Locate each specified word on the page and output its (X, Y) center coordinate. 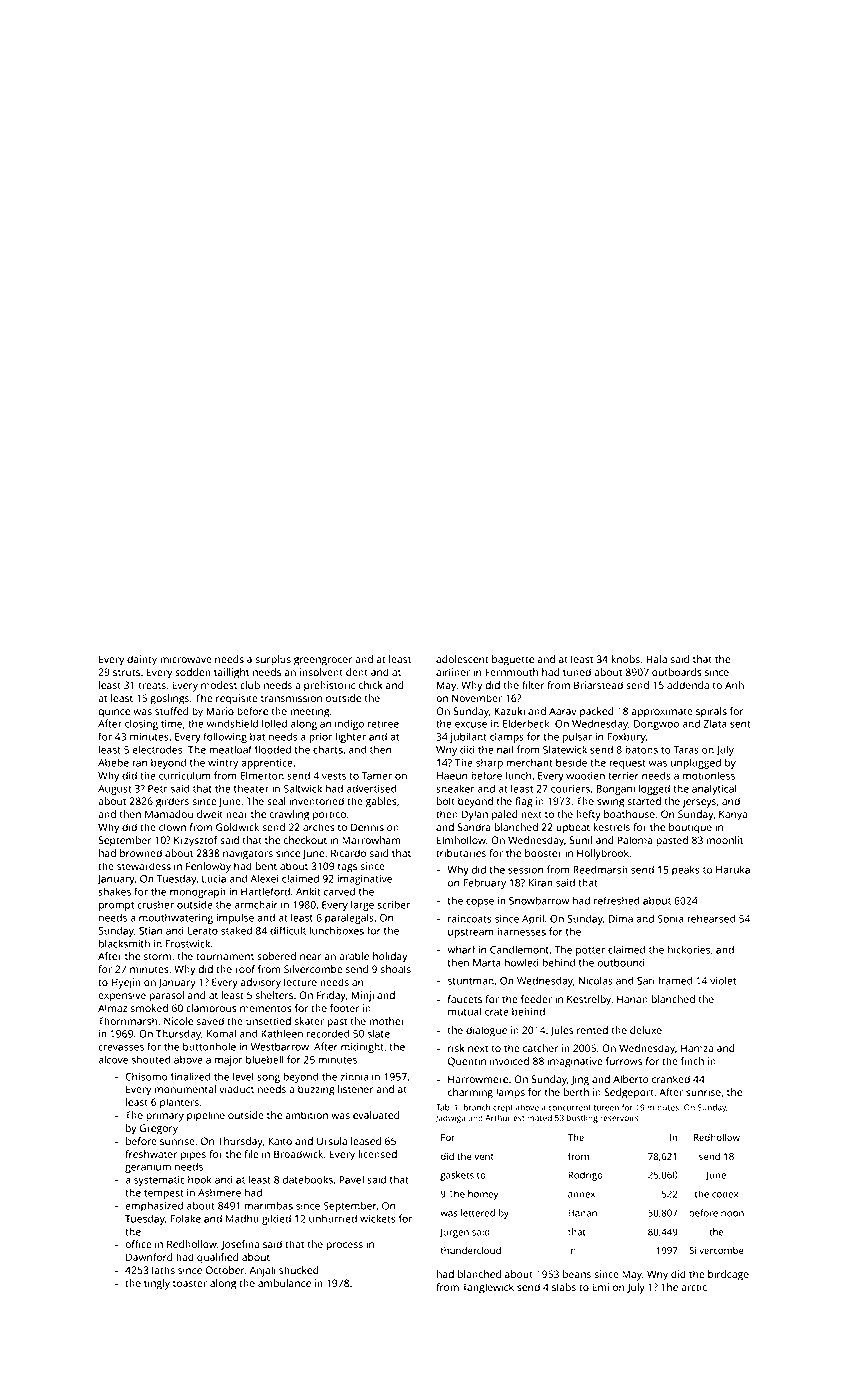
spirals (711, 712)
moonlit (725, 840)
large (362, 905)
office (138, 1244)
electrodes (157, 749)
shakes (114, 891)
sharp (489, 764)
